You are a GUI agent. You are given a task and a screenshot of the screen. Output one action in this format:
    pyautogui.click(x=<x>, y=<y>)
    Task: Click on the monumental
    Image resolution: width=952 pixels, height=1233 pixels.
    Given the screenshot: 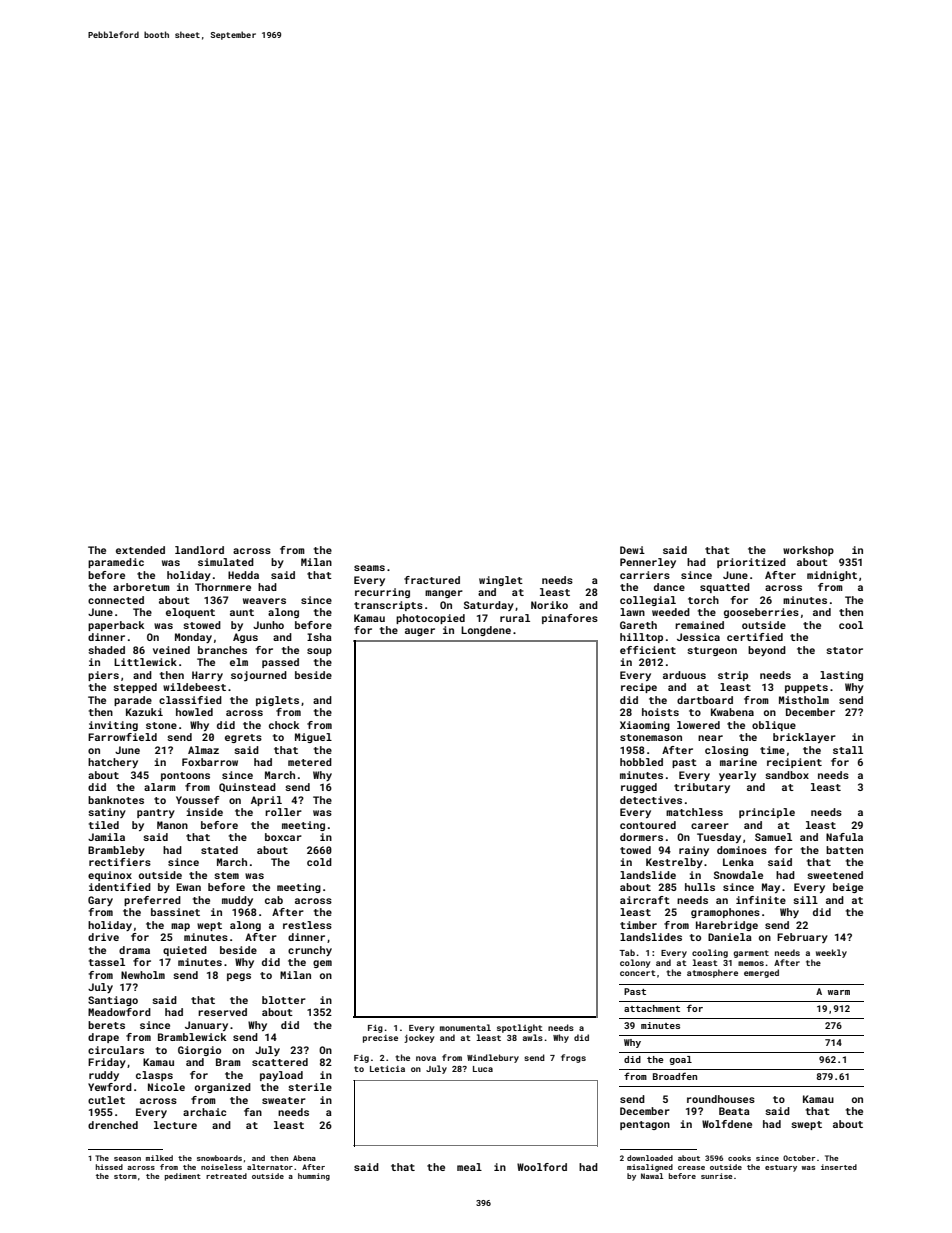 What is the action you would take?
    pyautogui.click(x=465, y=1027)
